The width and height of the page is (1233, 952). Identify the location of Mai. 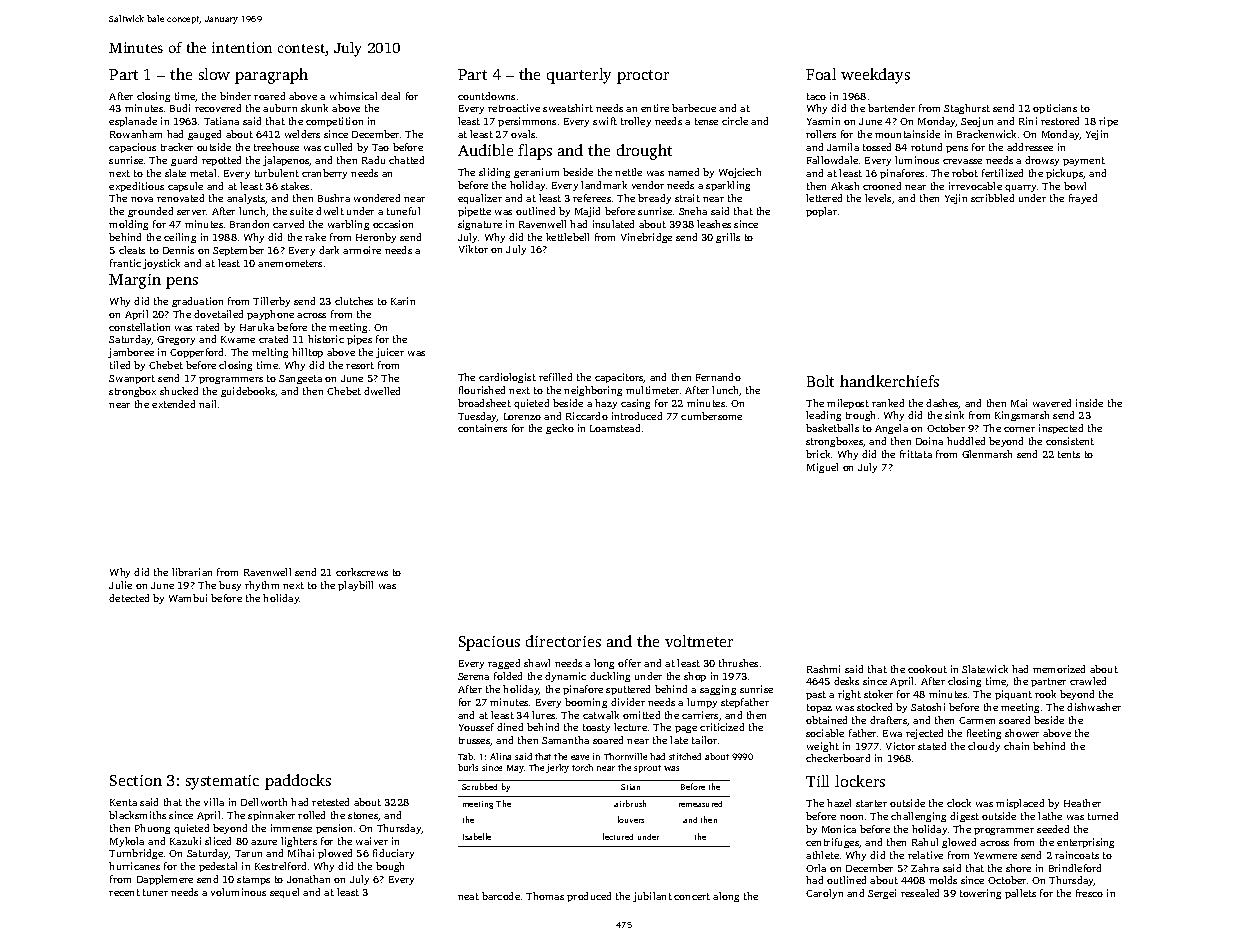
(1019, 403).
